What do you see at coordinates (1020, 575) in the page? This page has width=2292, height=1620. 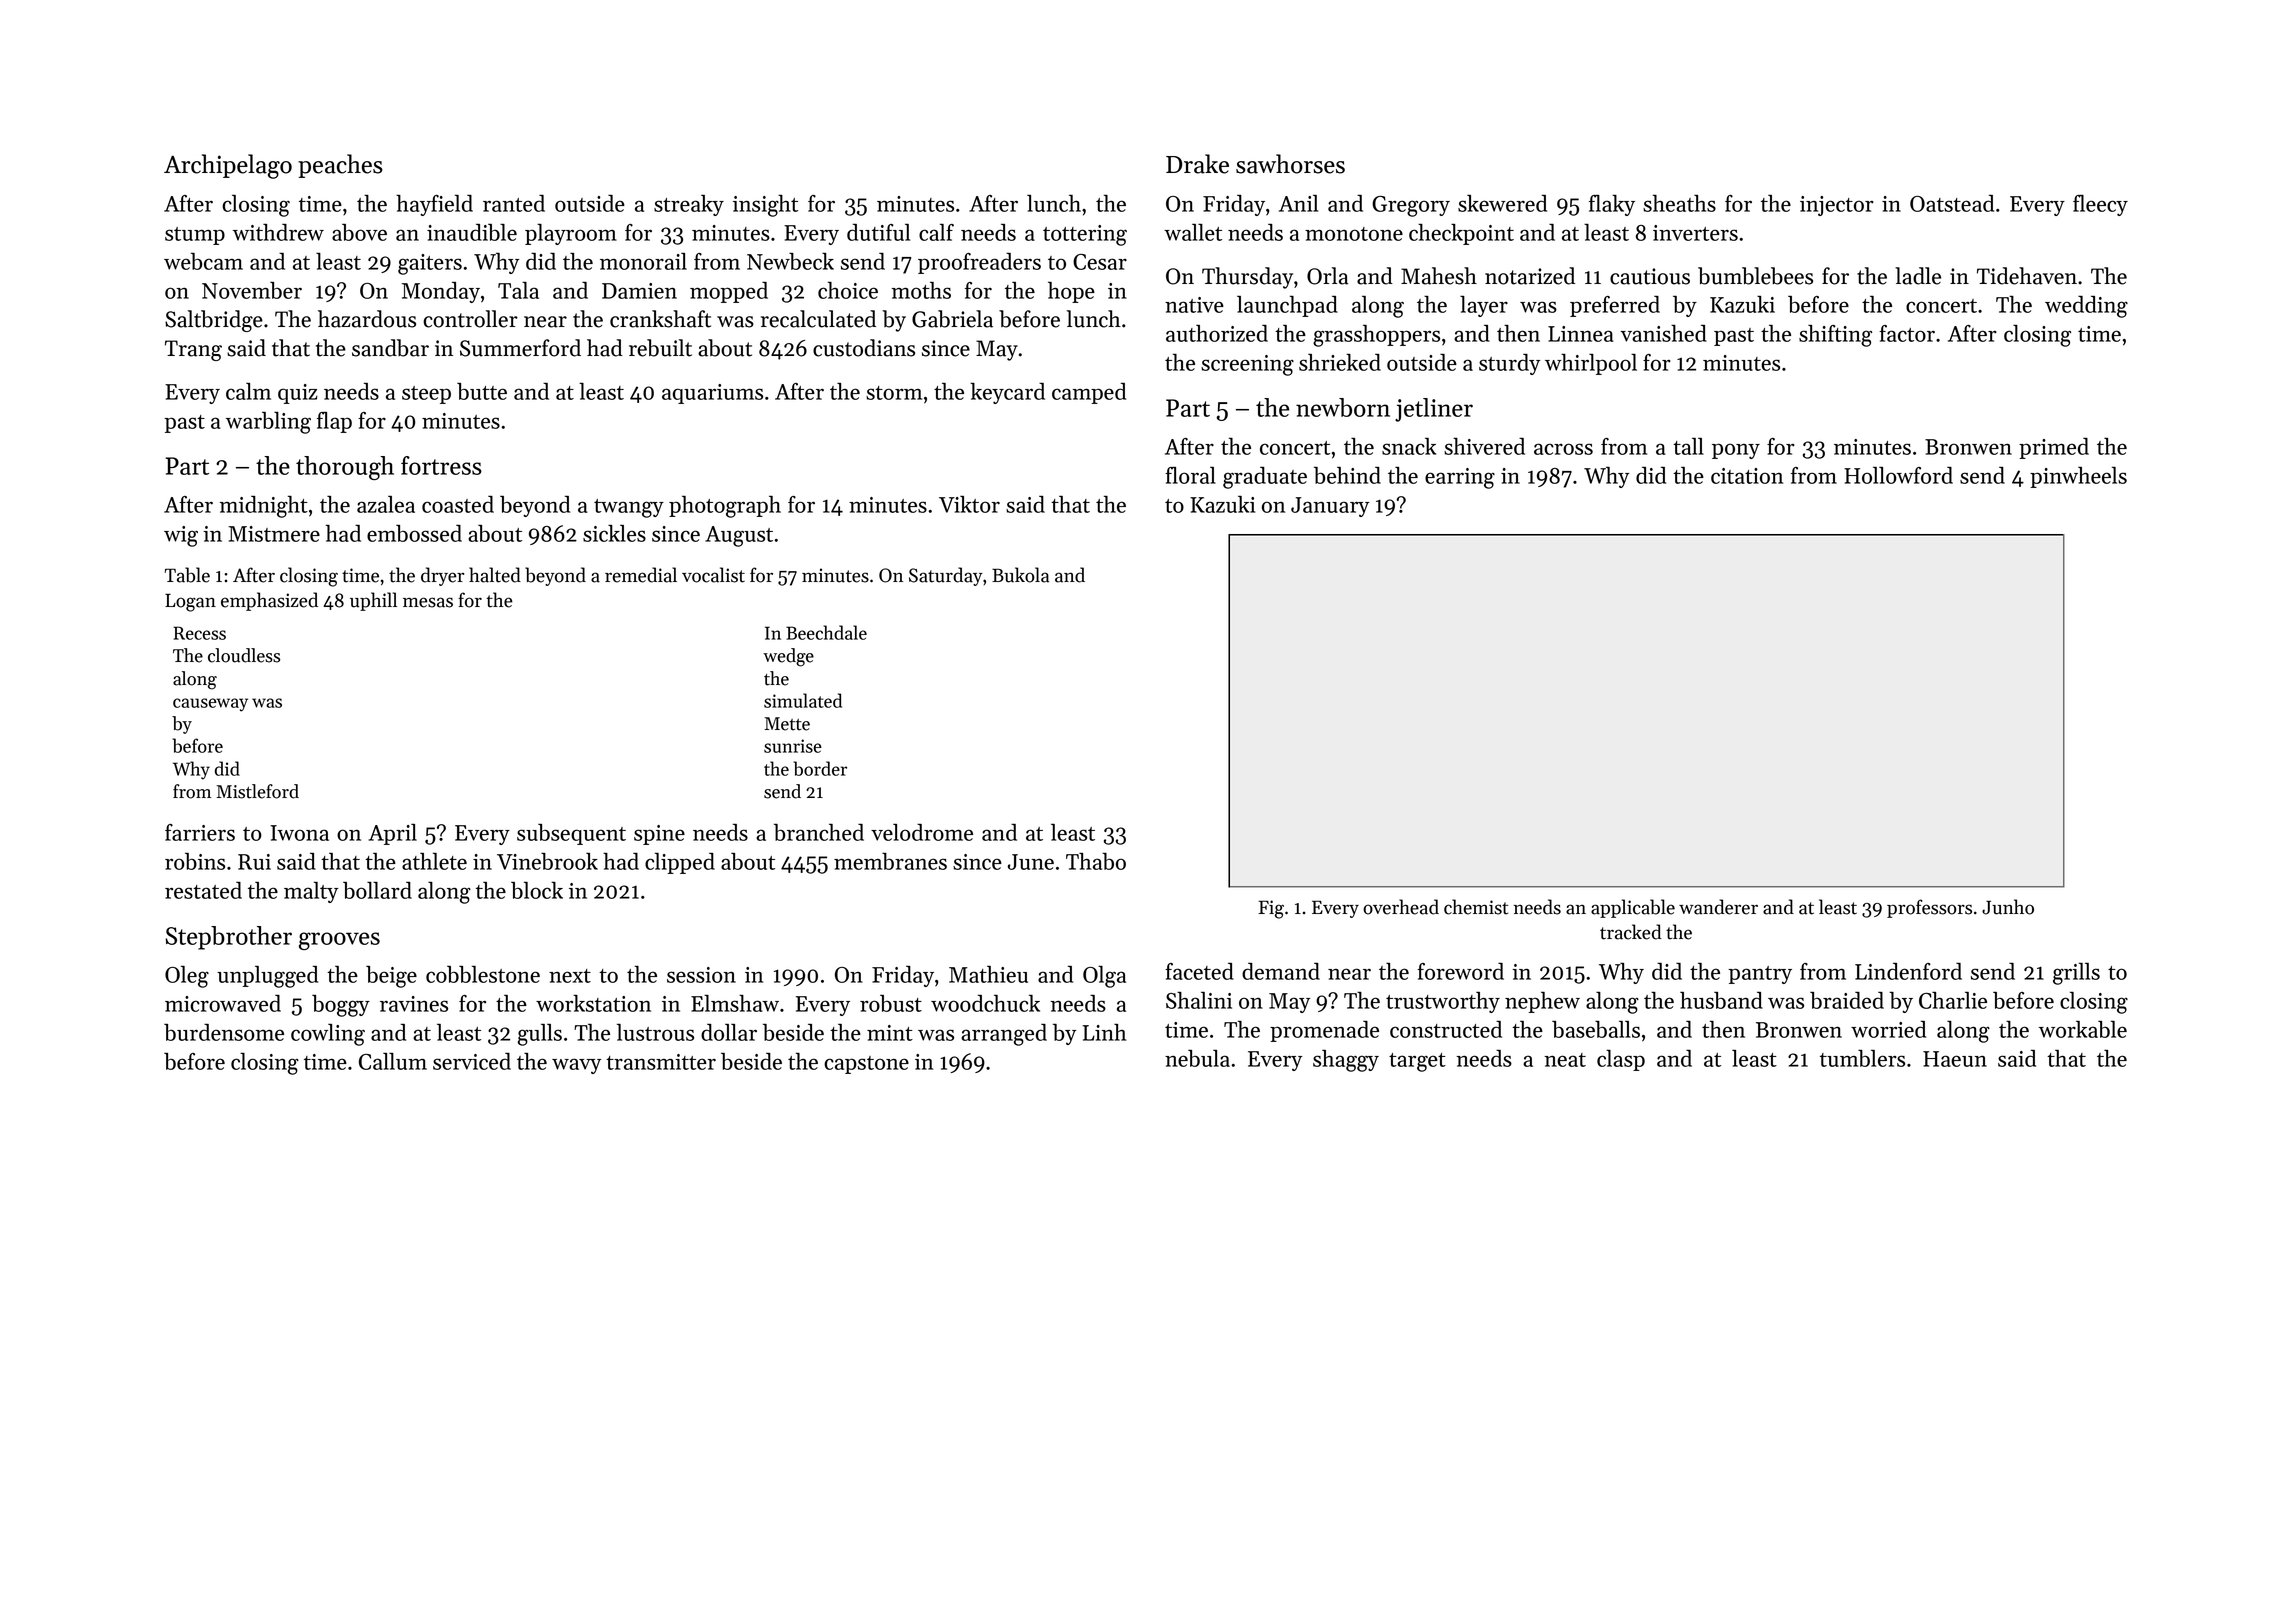 I see `Bukola` at bounding box center [1020, 575].
